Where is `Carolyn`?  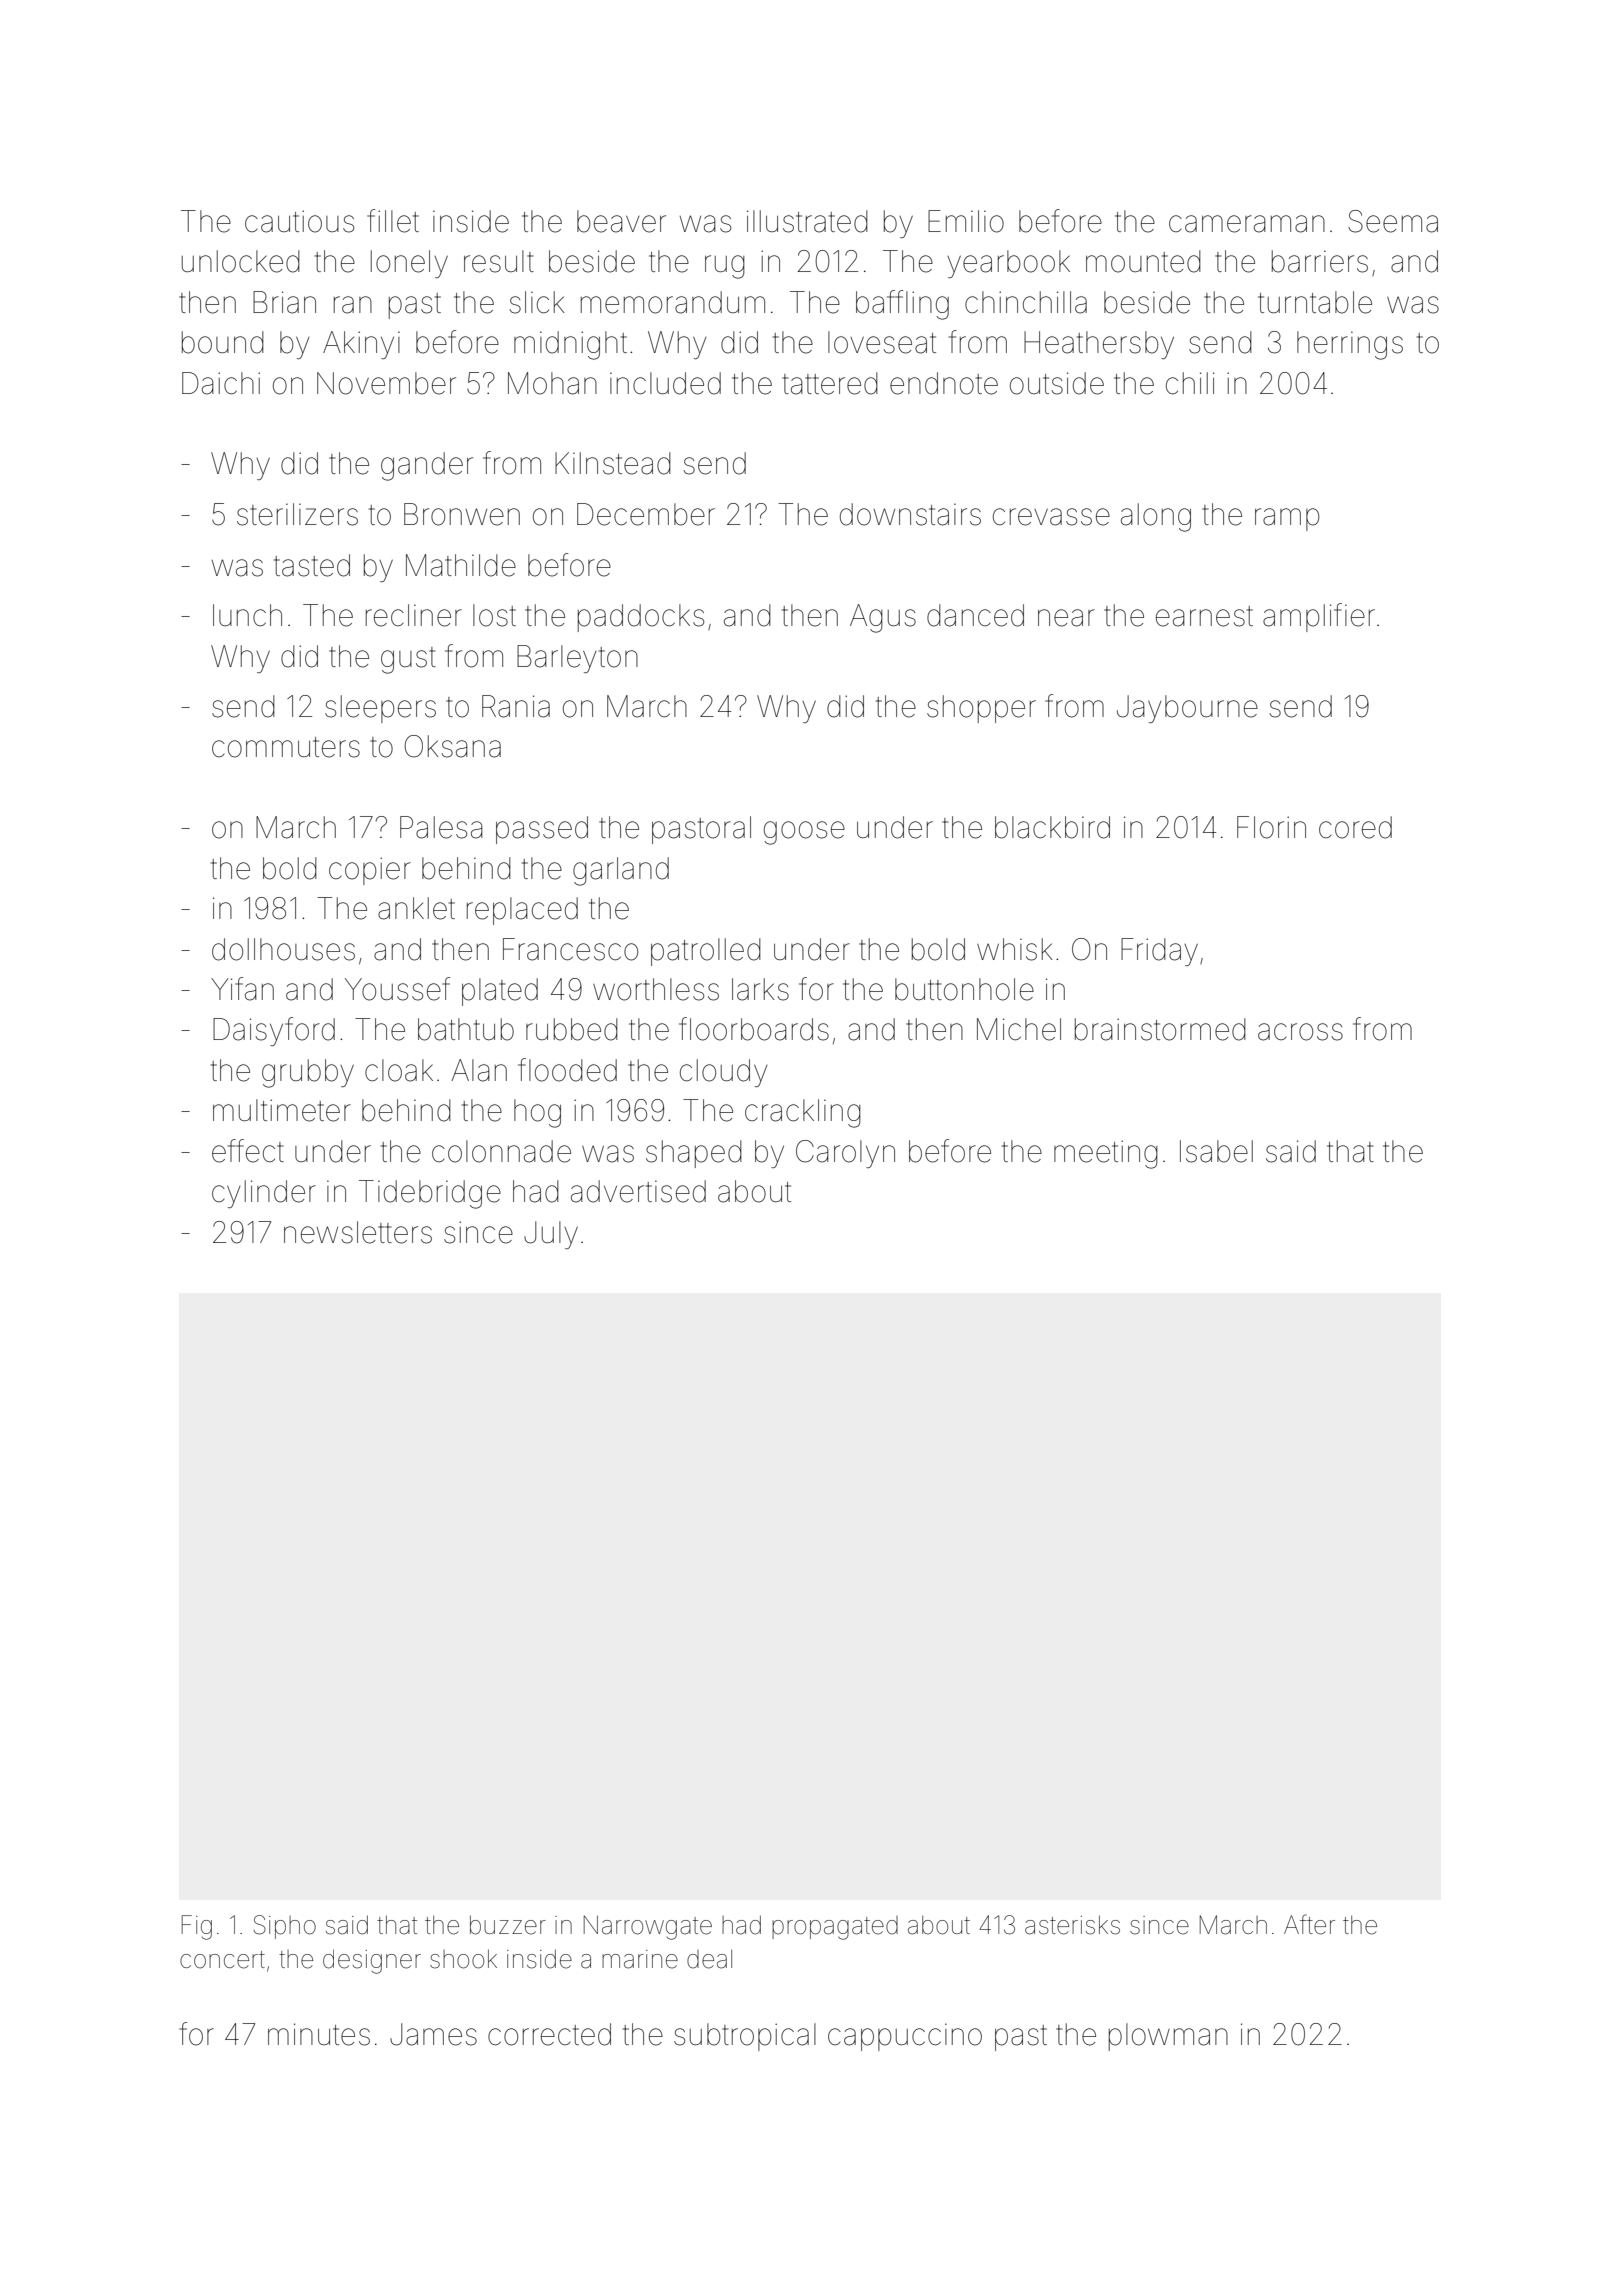
Carolyn is located at coordinates (845, 1154).
